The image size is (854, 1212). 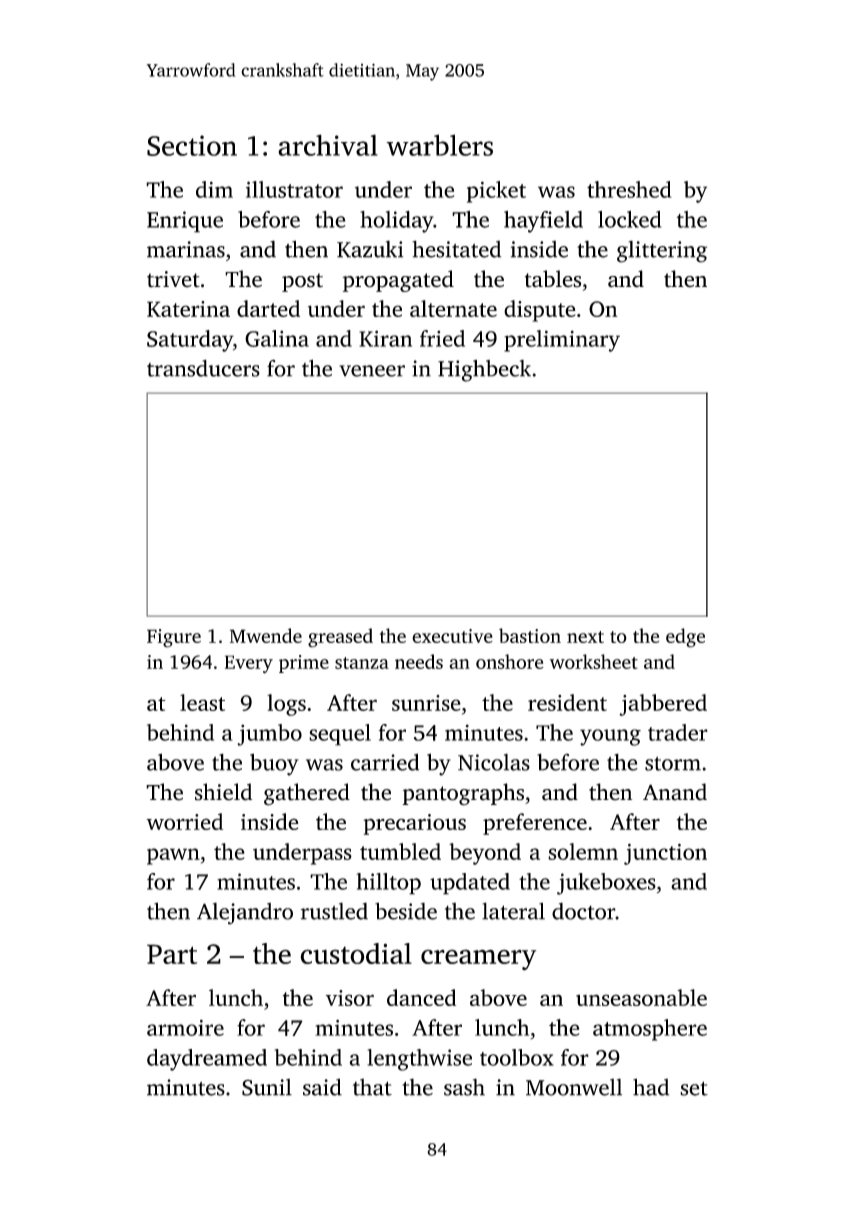 What do you see at coordinates (562, 341) in the screenshot?
I see `preliminary` at bounding box center [562, 341].
